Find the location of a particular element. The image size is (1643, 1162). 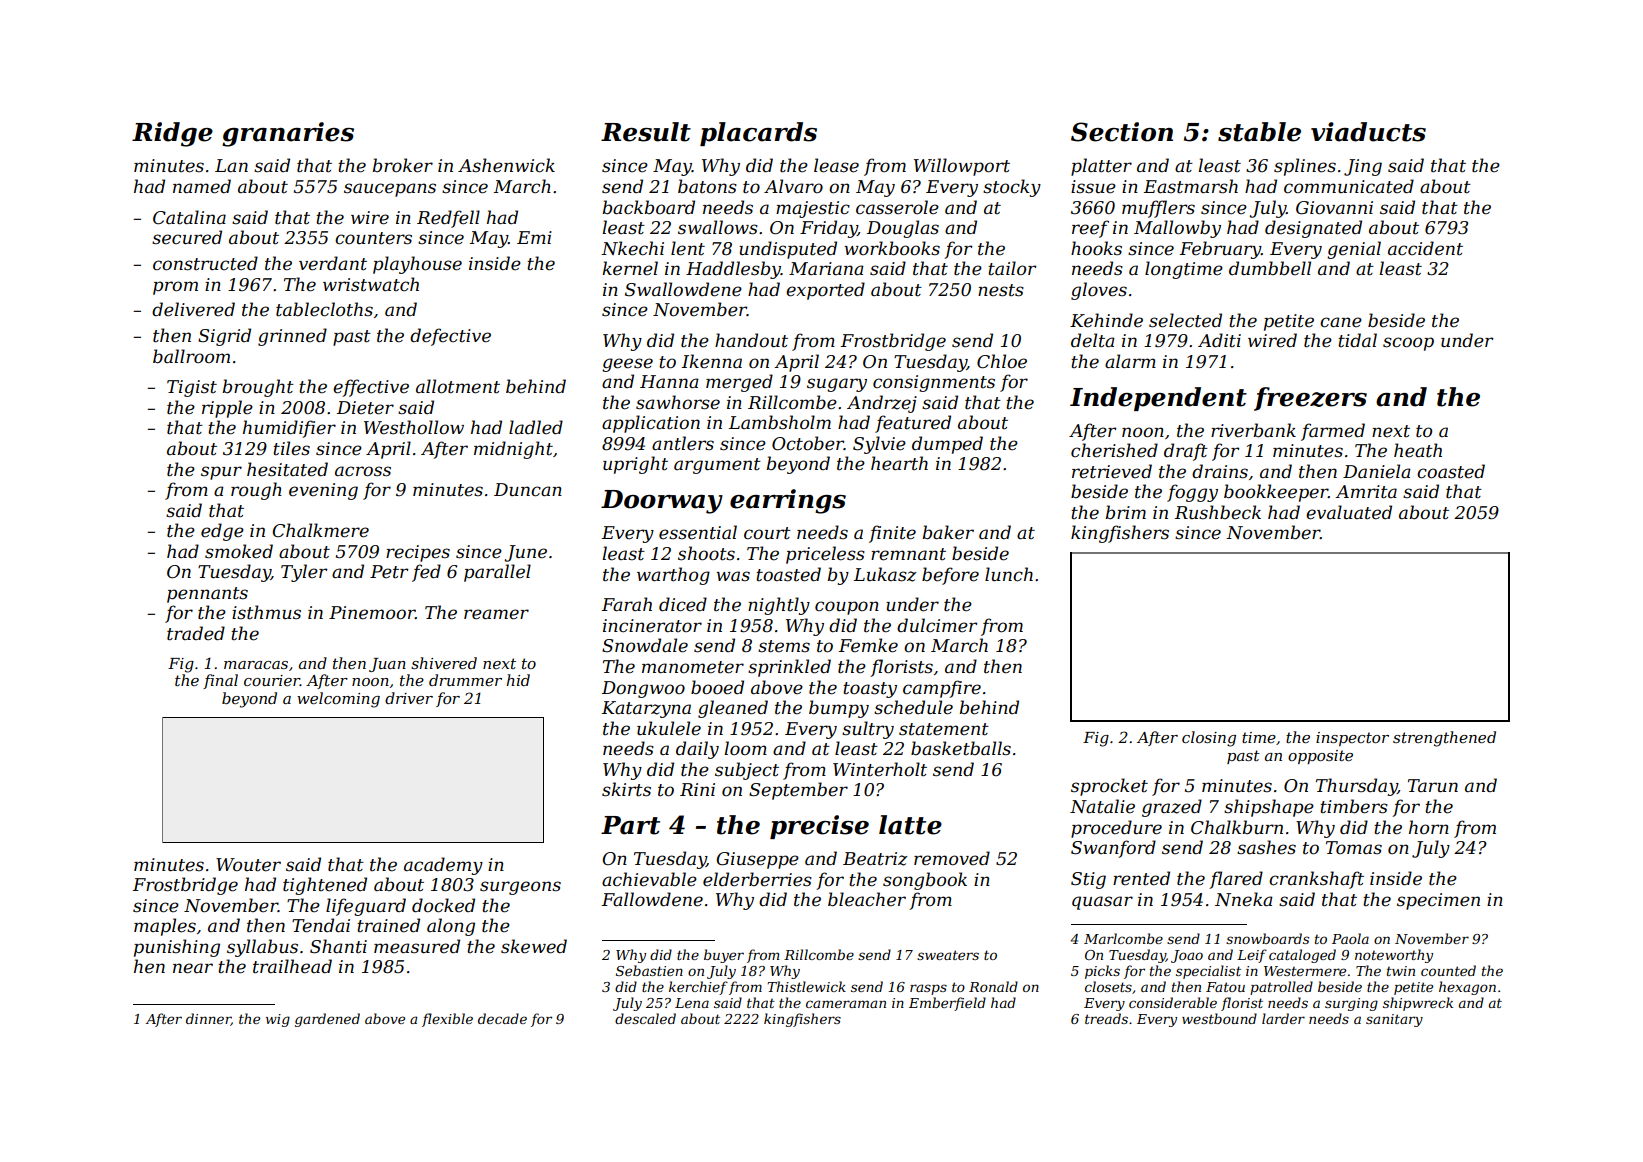

Winterholt is located at coordinates (880, 769).
